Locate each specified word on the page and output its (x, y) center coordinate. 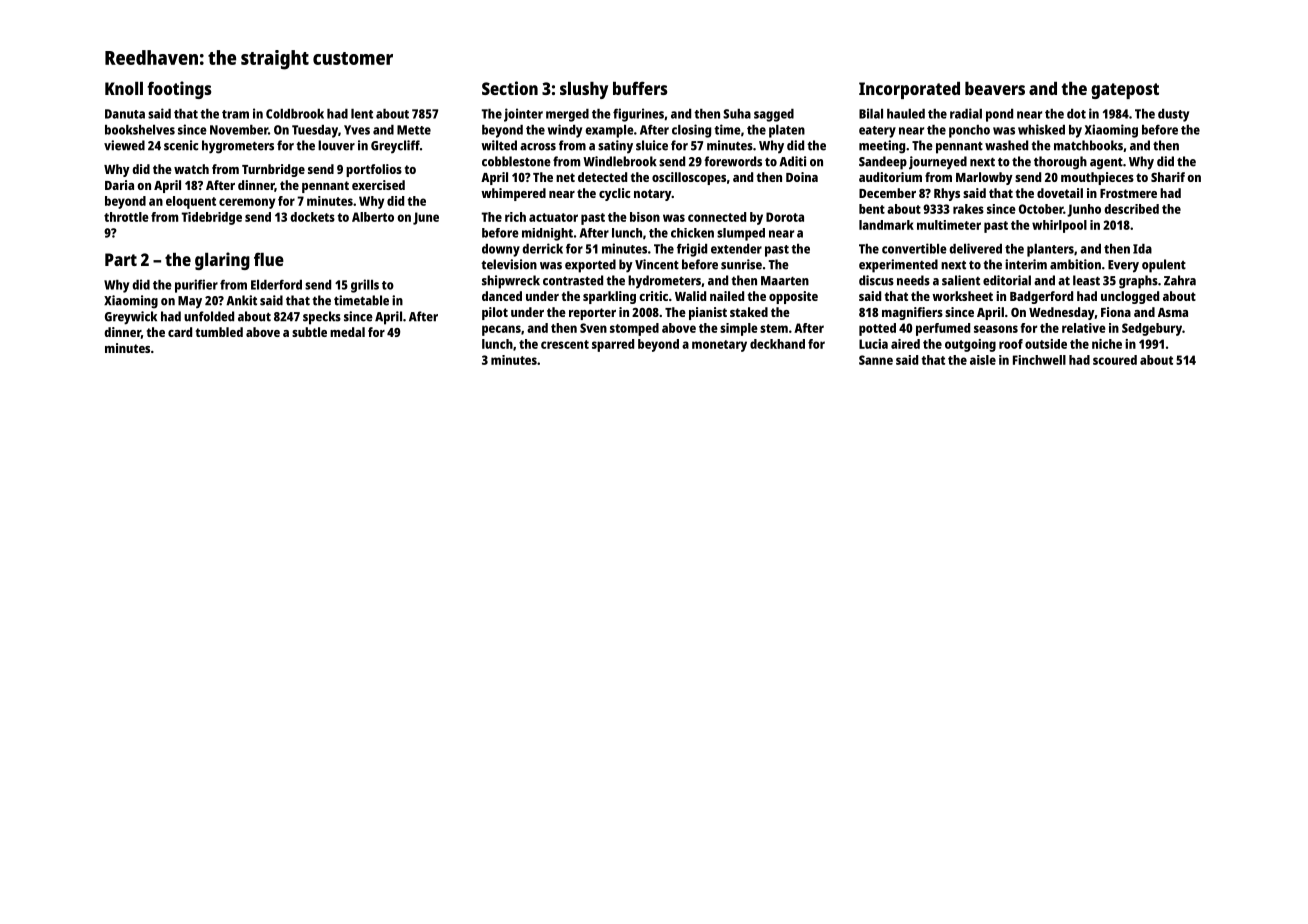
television (509, 264)
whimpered (513, 194)
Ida (1142, 249)
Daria (119, 185)
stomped (634, 329)
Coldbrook (295, 114)
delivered (975, 248)
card (180, 332)
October (1041, 209)
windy (565, 131)
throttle (126, 217)
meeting (882, 147)
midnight (547, 234)
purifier (196, 286)
